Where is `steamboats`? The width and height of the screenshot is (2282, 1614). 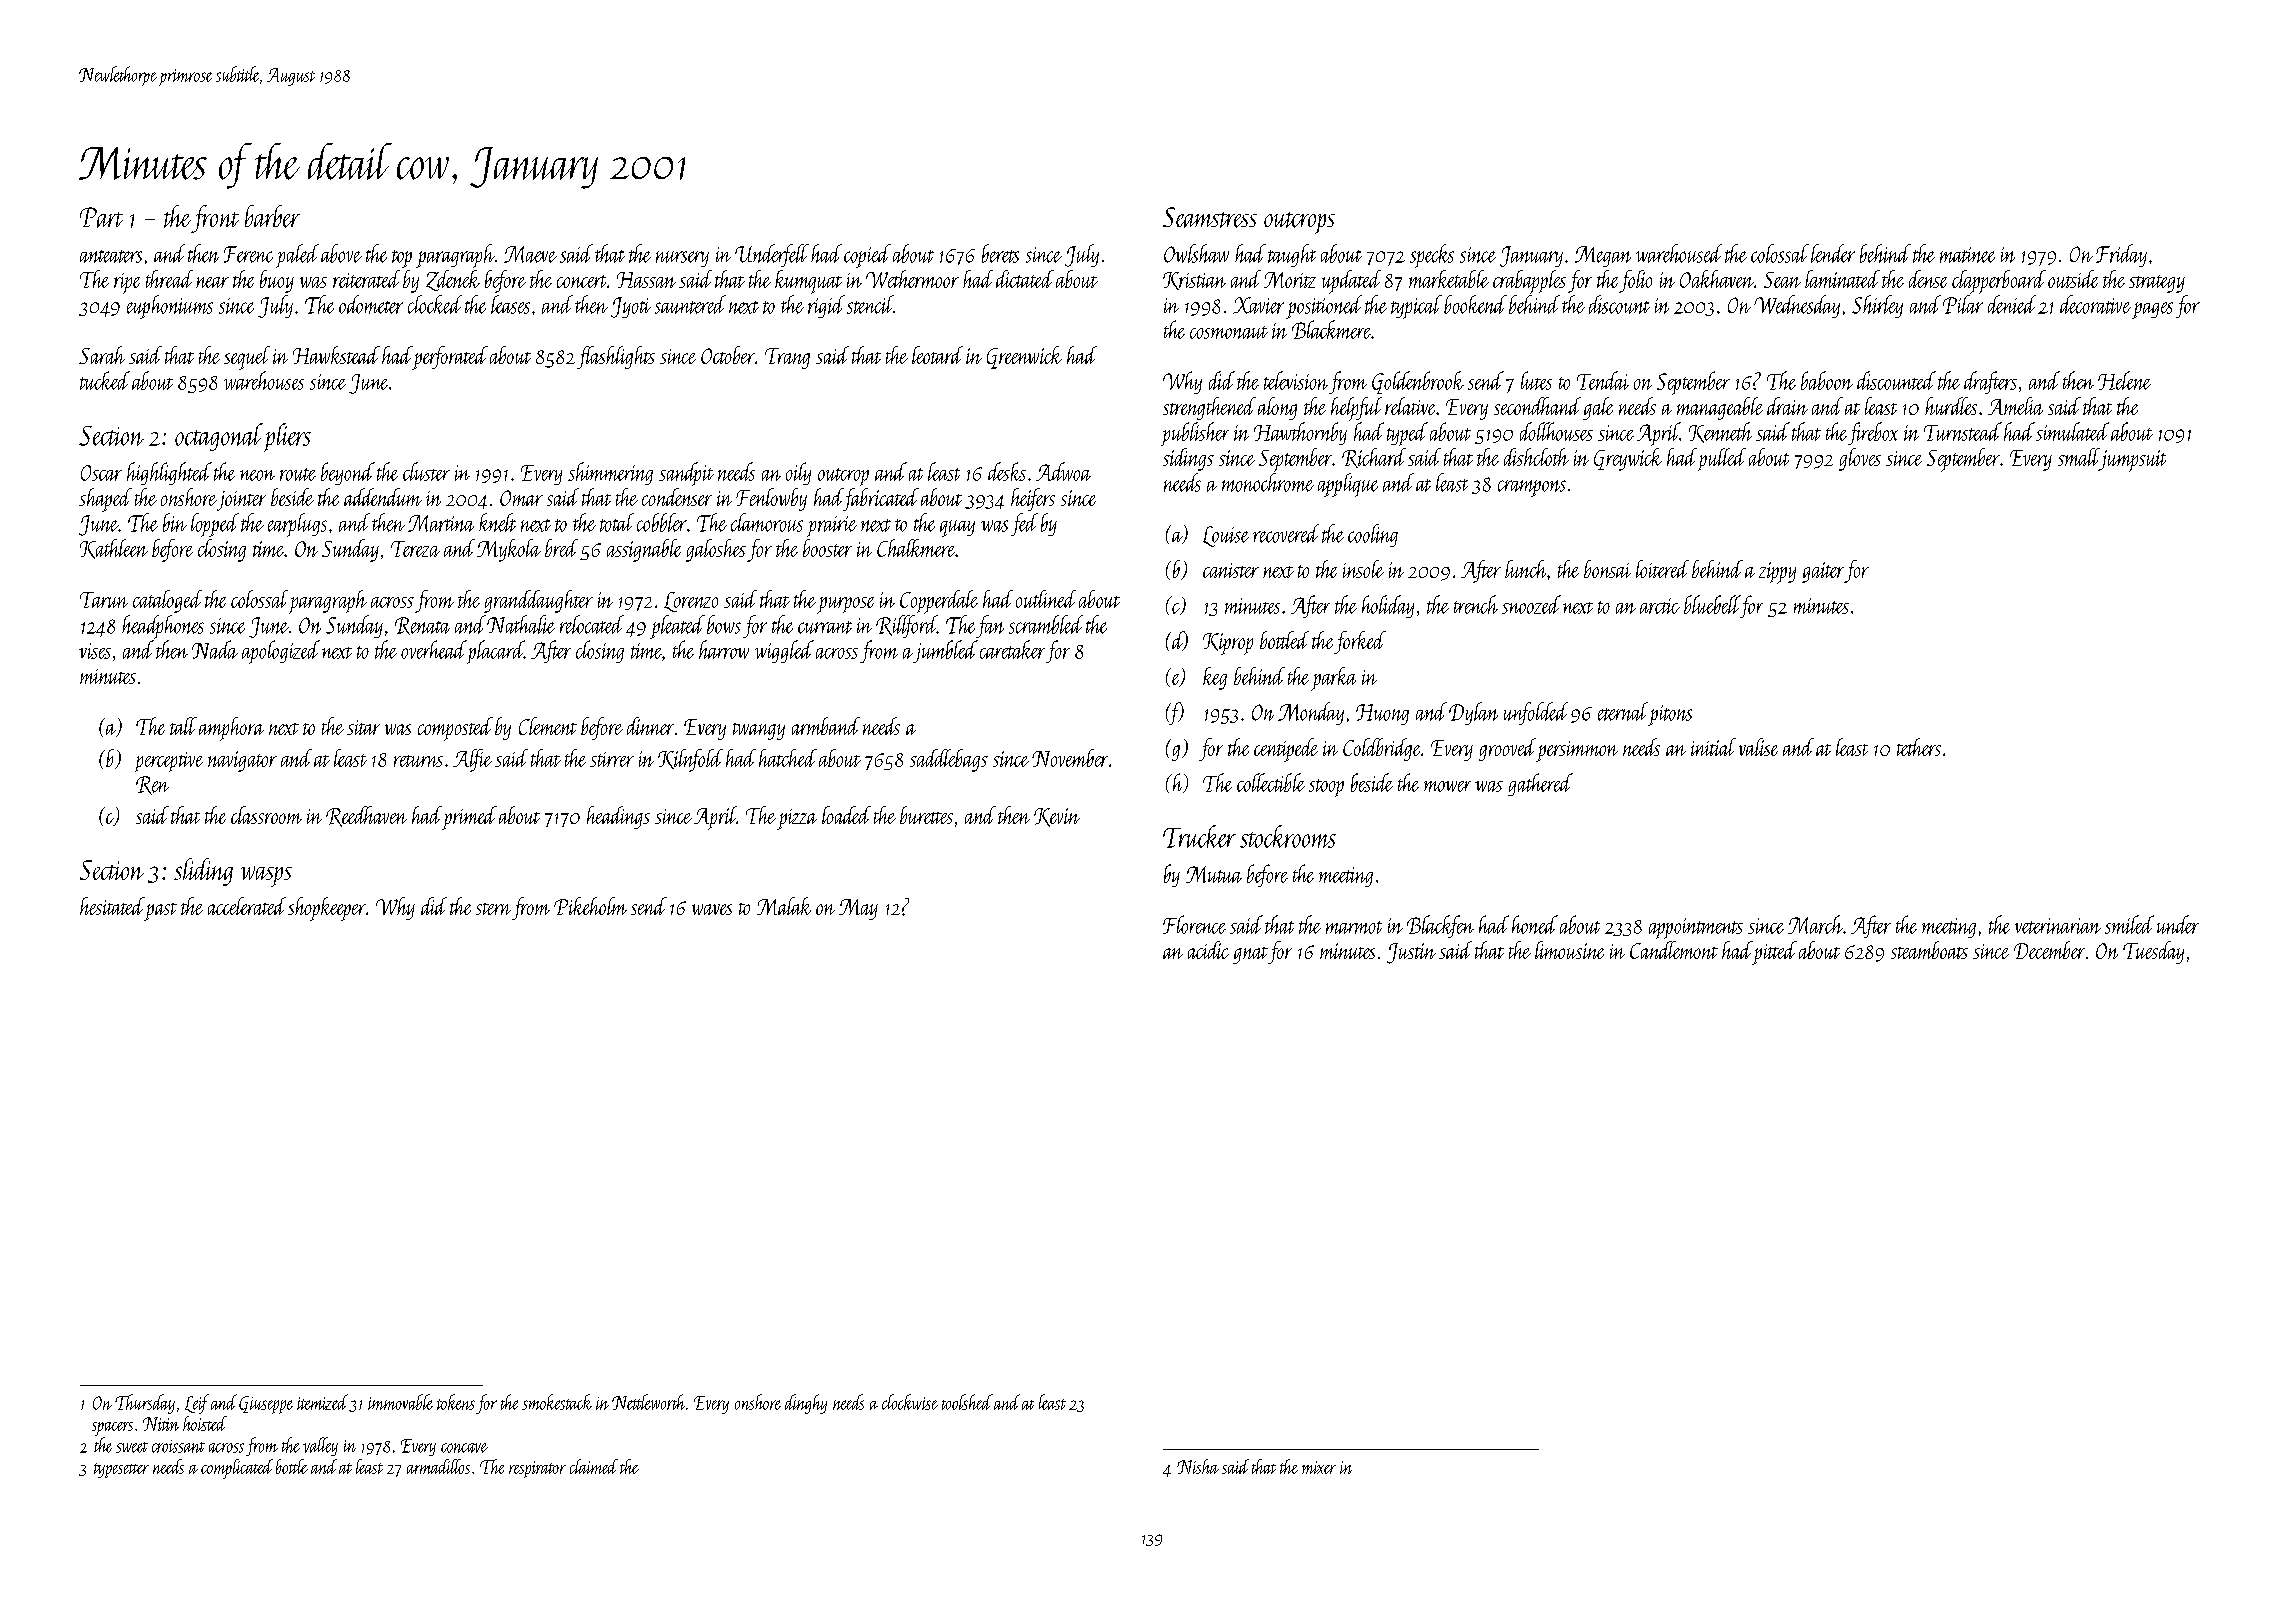 steamboats is located at coordinates (1929, 950).
